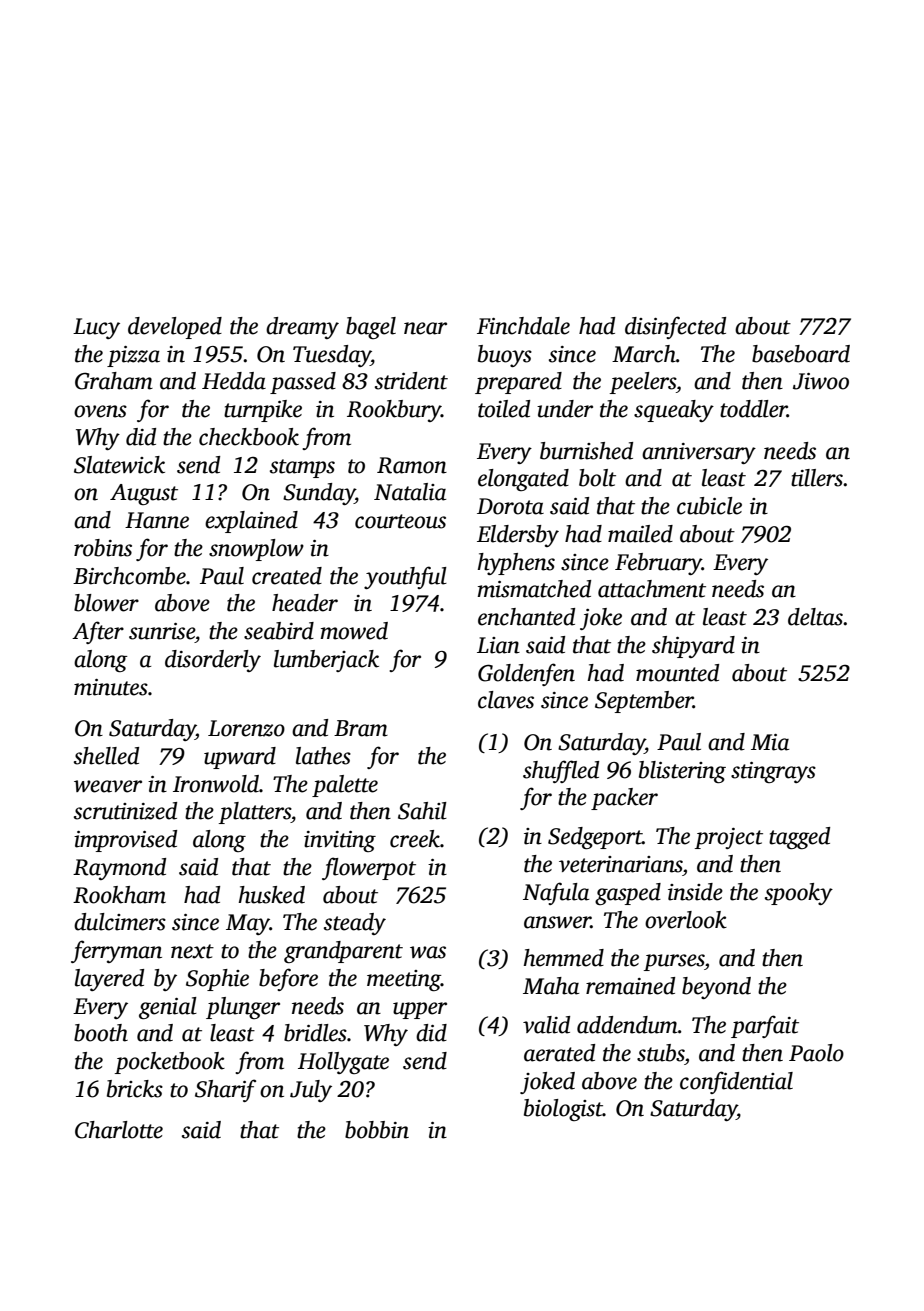  What do you see at coordinates (415, 839) in the screenshot?
I see `creek` at bounding box center [415, 839].
